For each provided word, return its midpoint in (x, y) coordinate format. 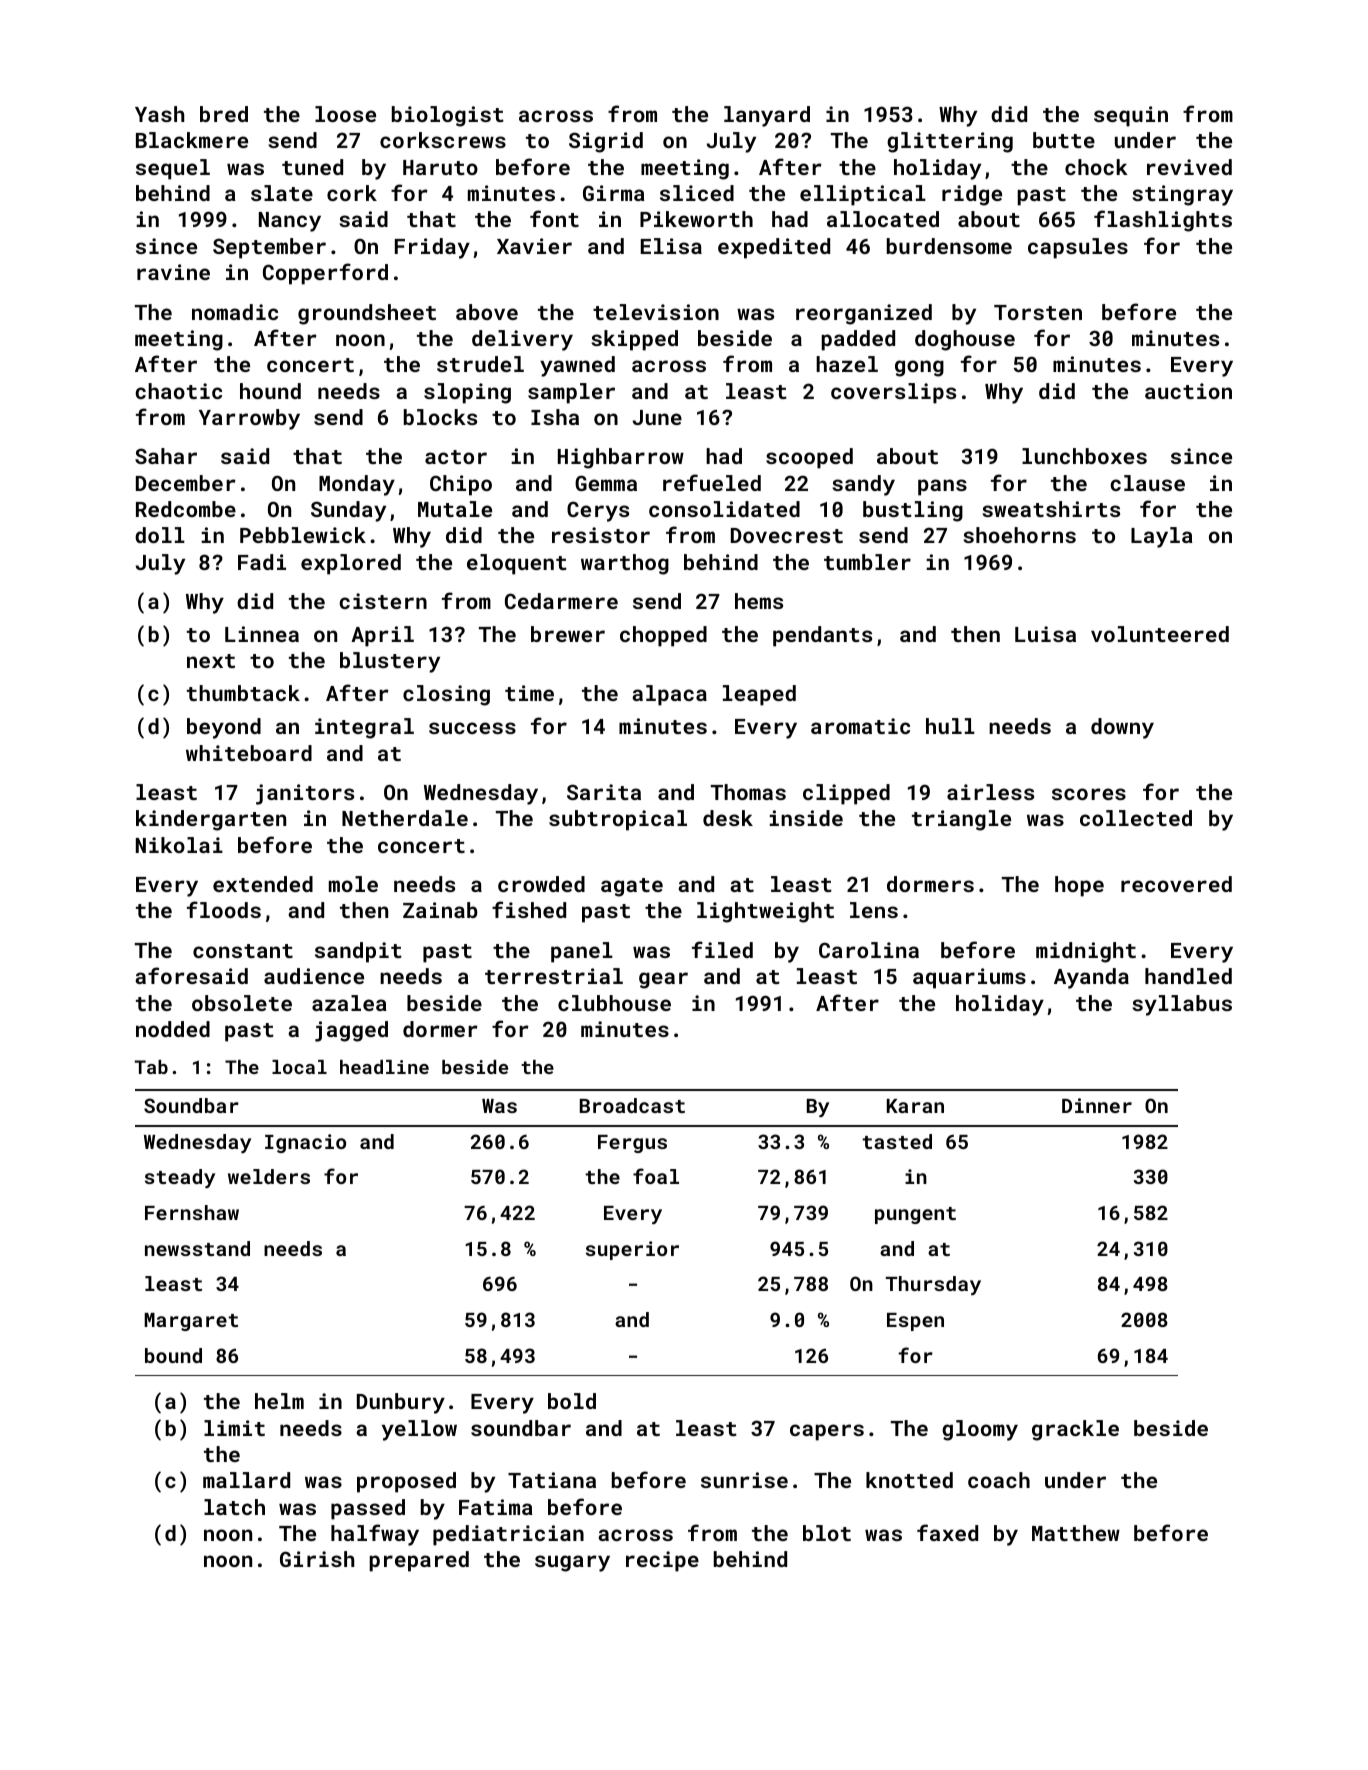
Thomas (748, 792)
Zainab (440, 910)
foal (656, 1176)
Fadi (262, 562)
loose (345, 114)
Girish (317, 1559)
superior (632, 1250)
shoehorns (1019, 535)
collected (1136, 818)
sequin (1131, 116)
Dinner (1097, 1105)
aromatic (860, 726)
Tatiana (552, 1480)
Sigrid (606, 142)
